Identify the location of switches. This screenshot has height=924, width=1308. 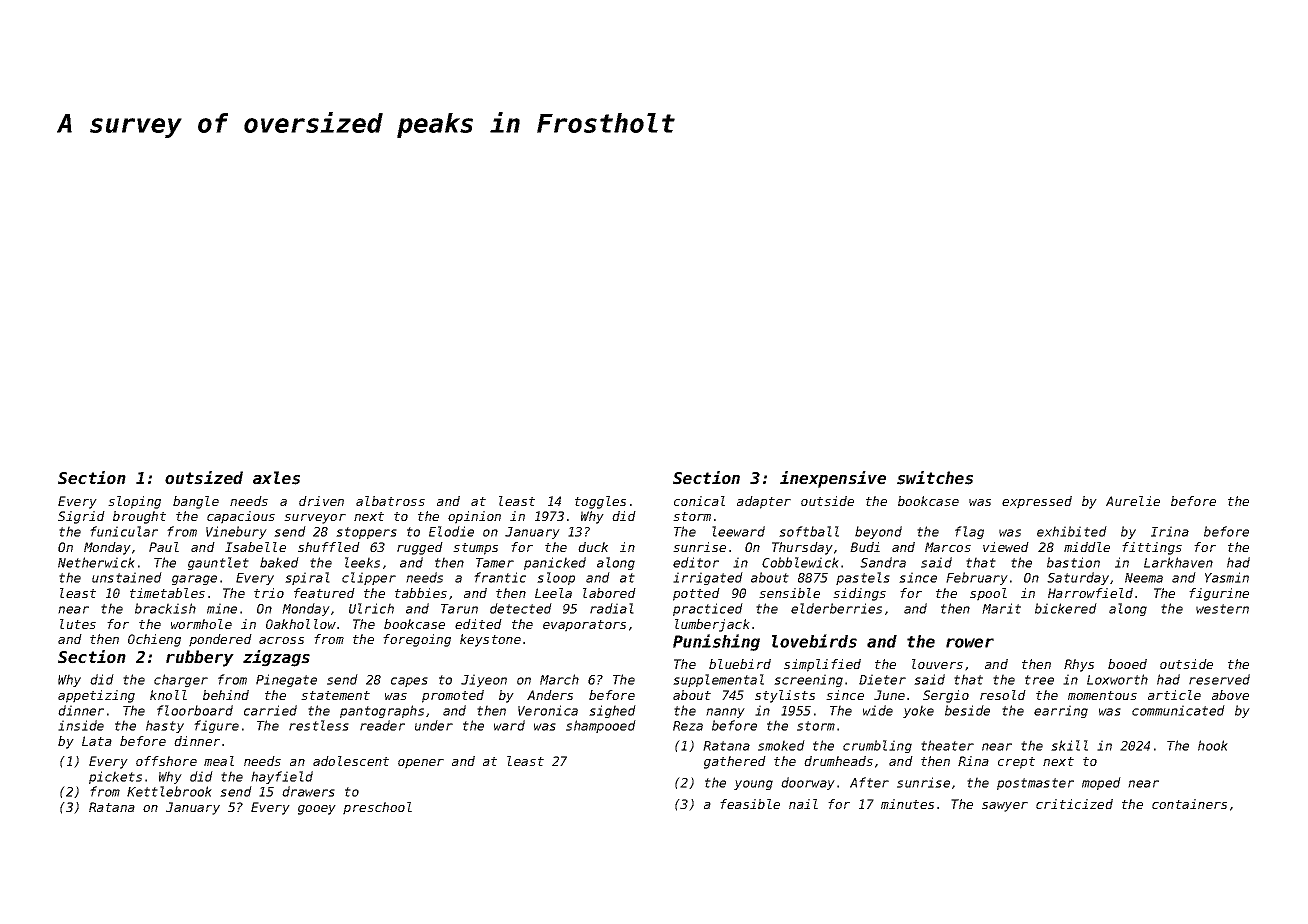
(935, 478).
